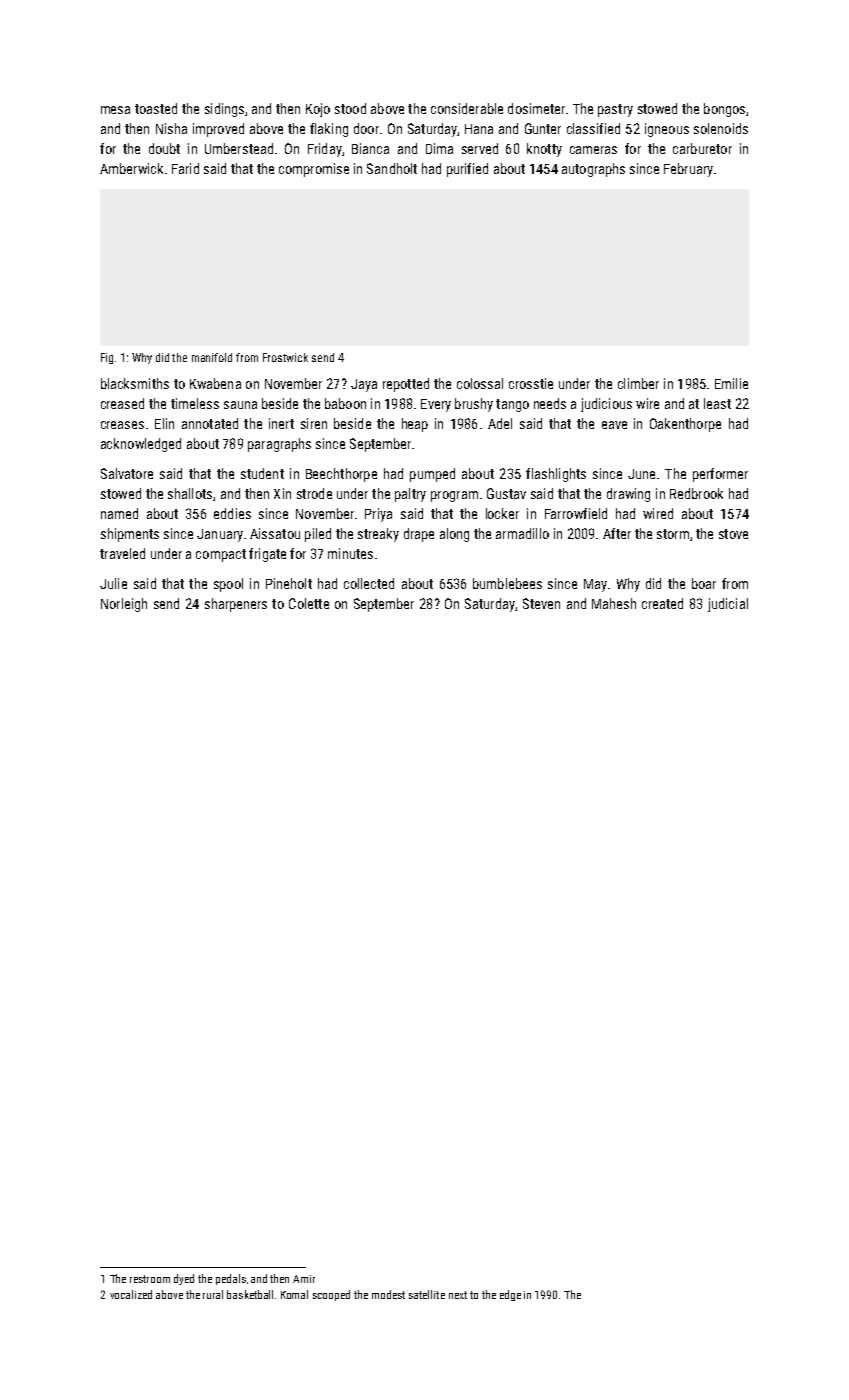 This screenshot has height=1400, width=849. Describe the element at coordinates (124, 605) in the screenshot. I see `Norleigh` at that location.
